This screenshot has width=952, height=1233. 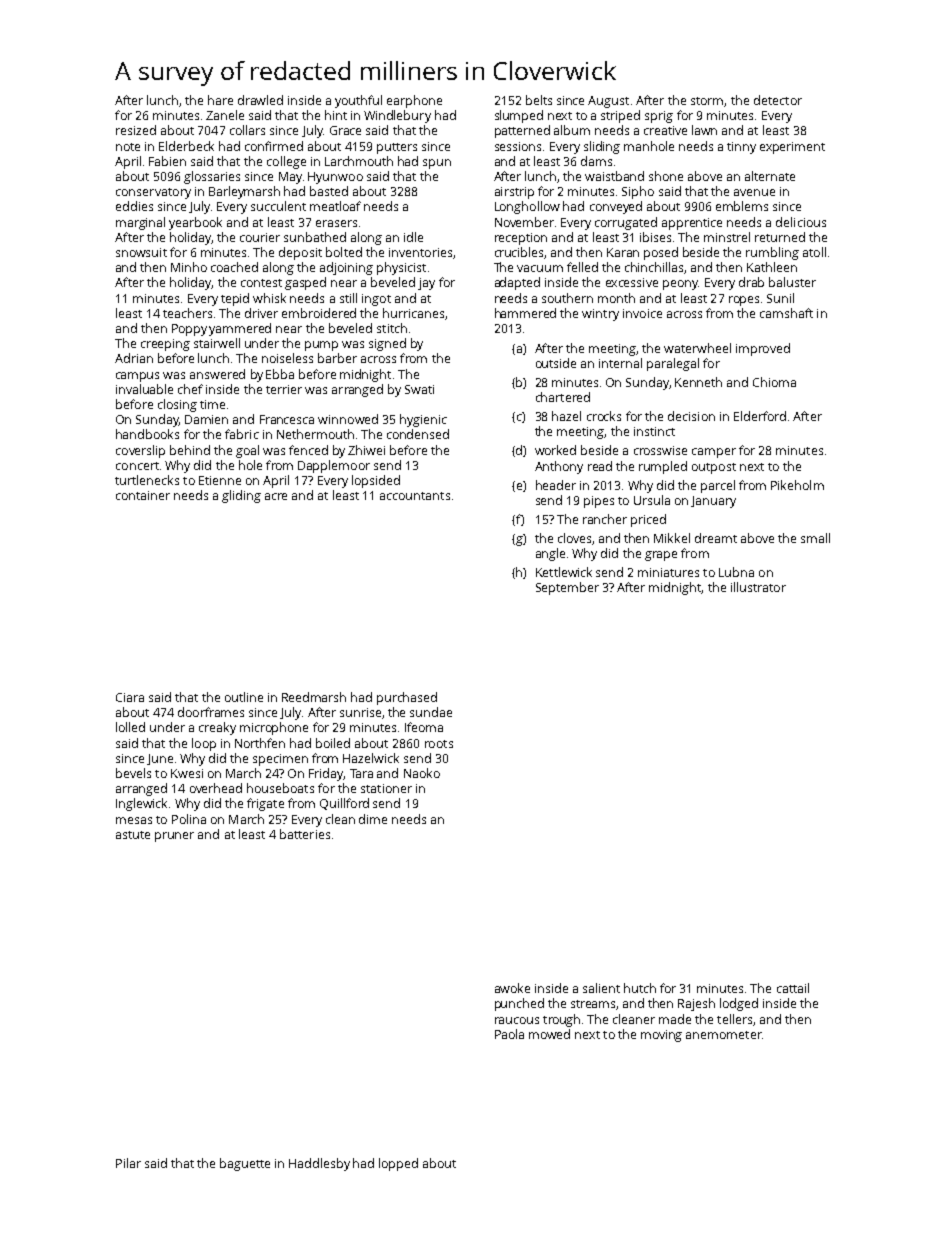 I want to click on confirmed, so click(x=274, y=146).
